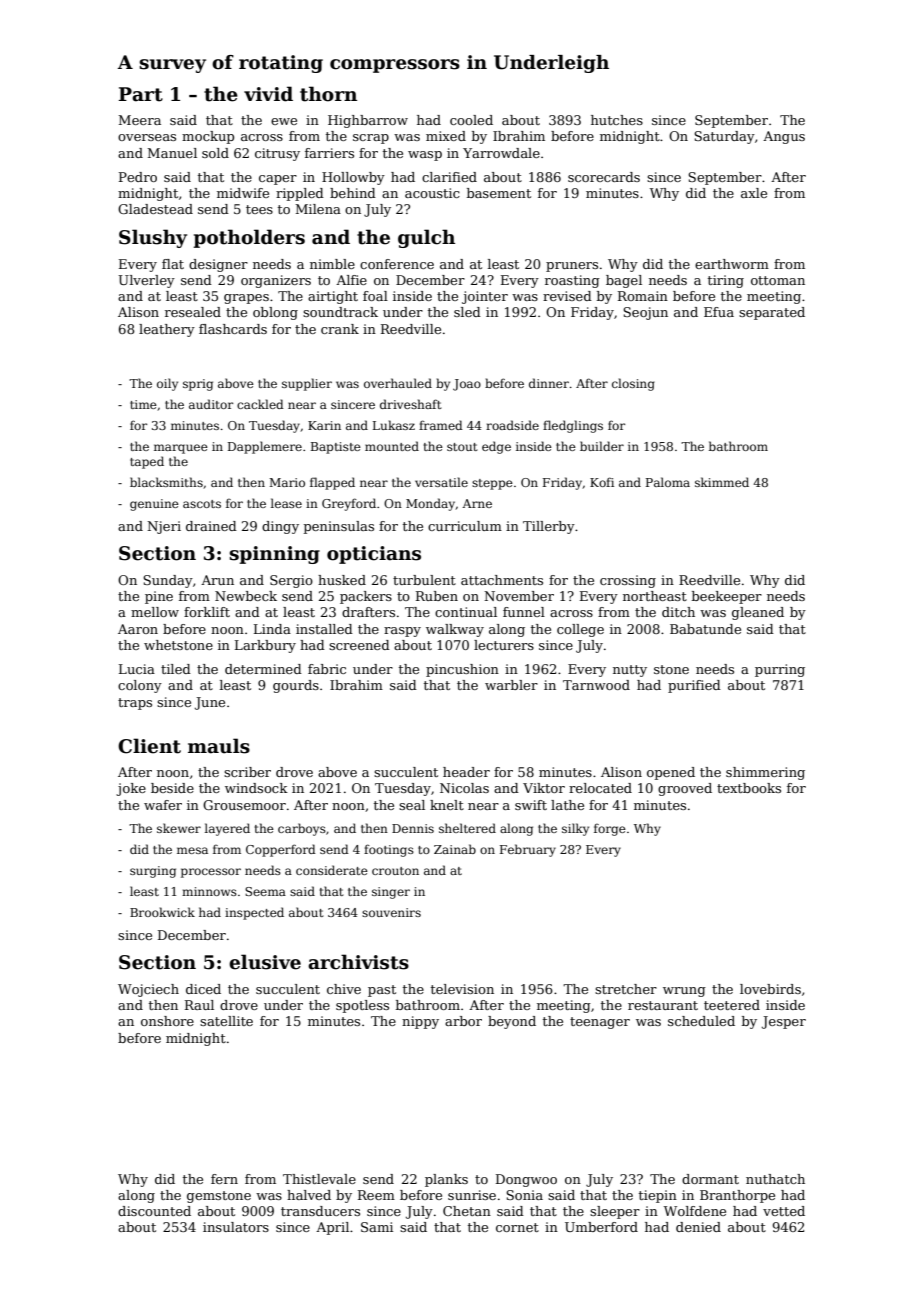 The height and width of the page is (1308, 924). What do you see at coordinates (477, 503) in the page?
I see `Arne` at bounding box center [477, 503].
